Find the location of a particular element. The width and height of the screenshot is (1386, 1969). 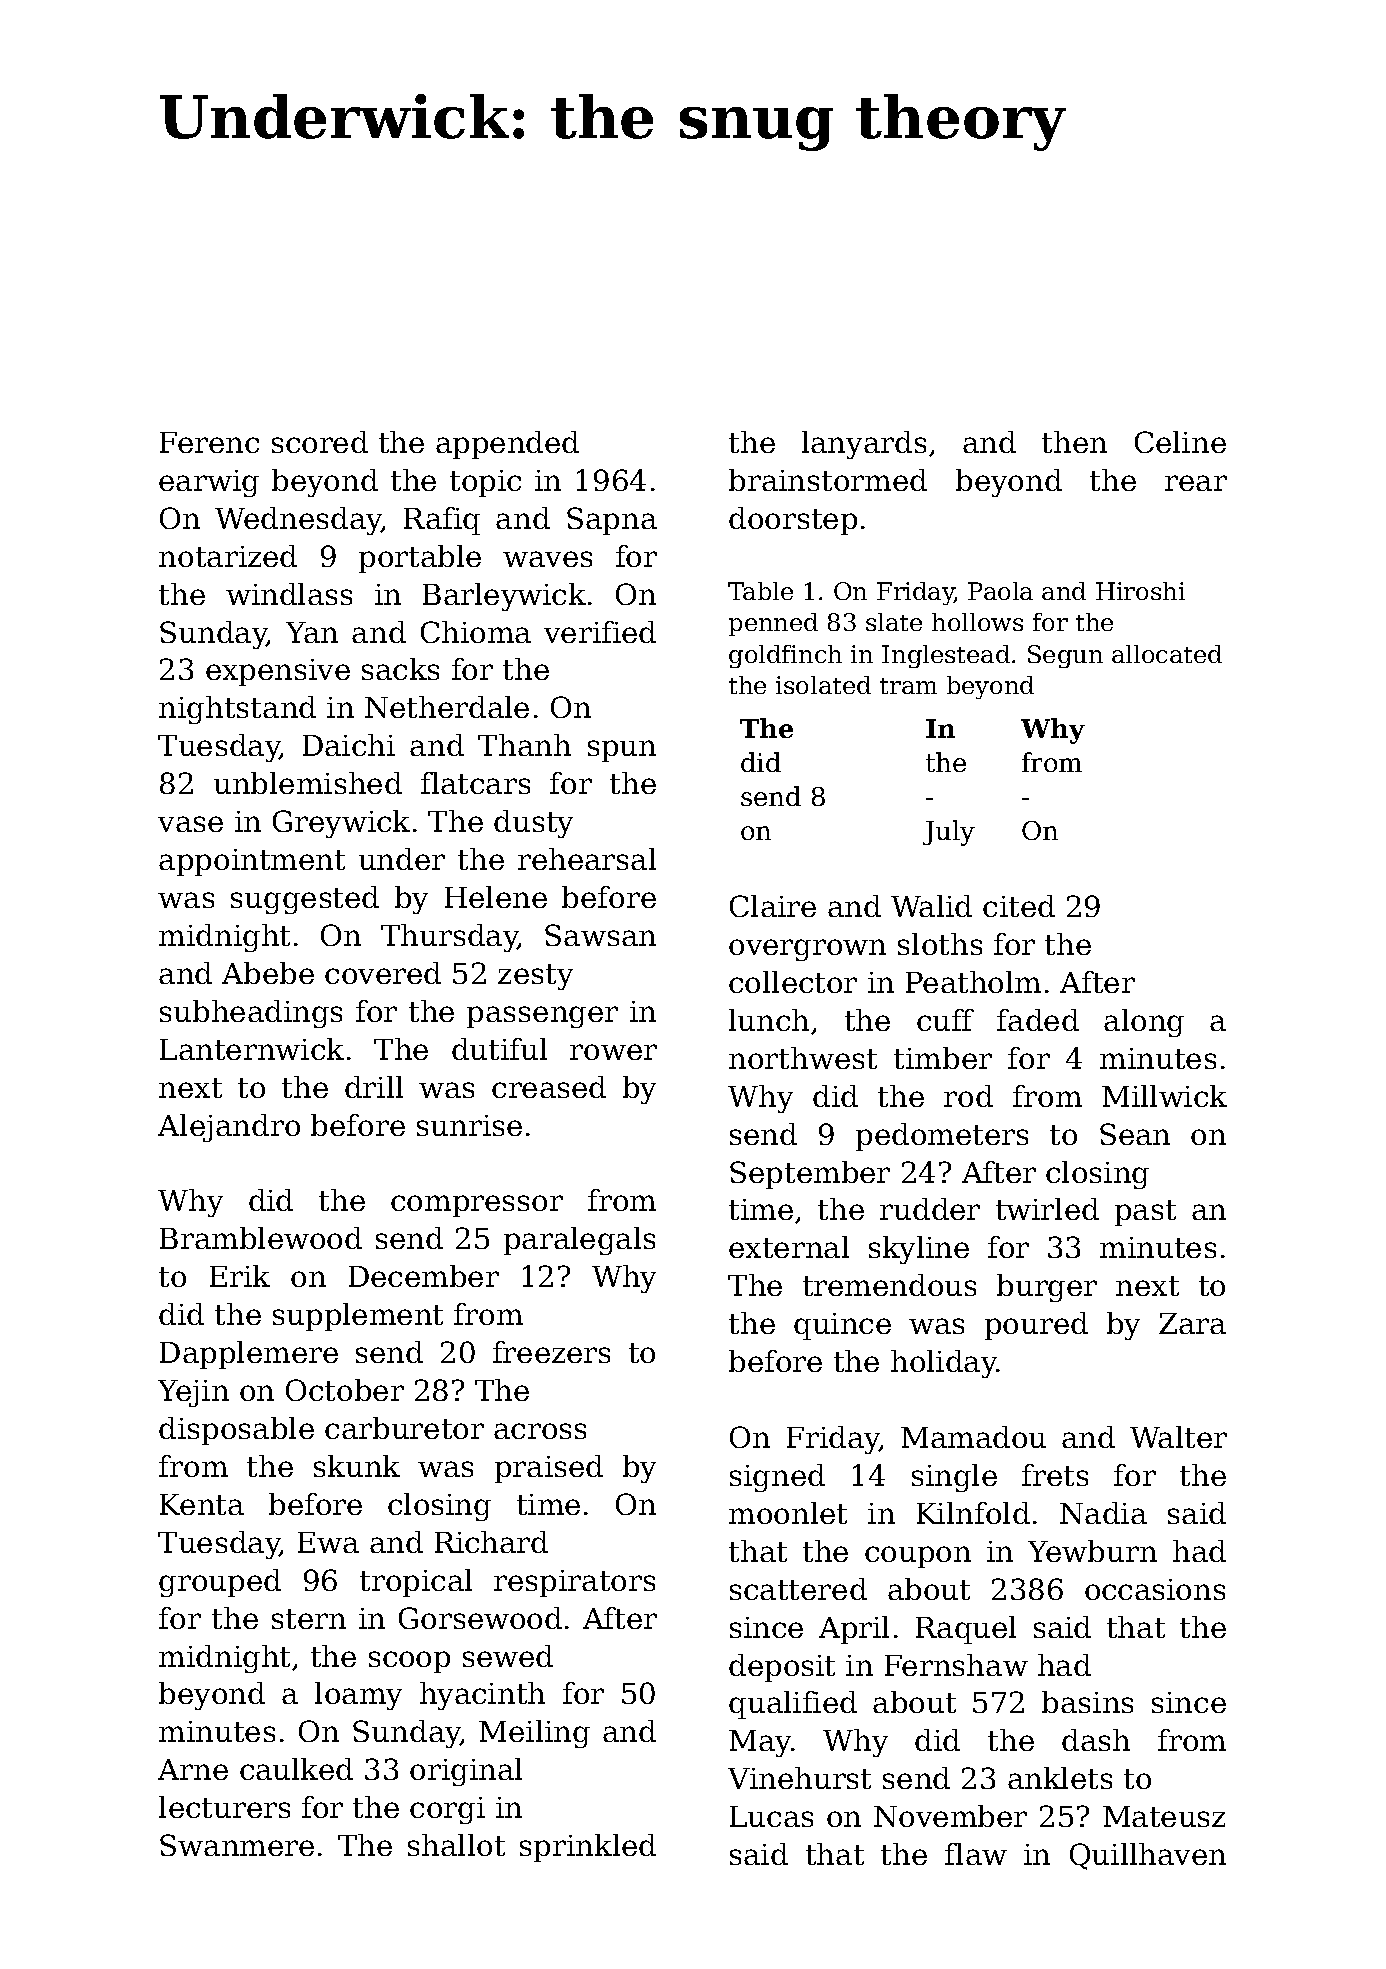

burger is located at coordinates (1047, 1288).
